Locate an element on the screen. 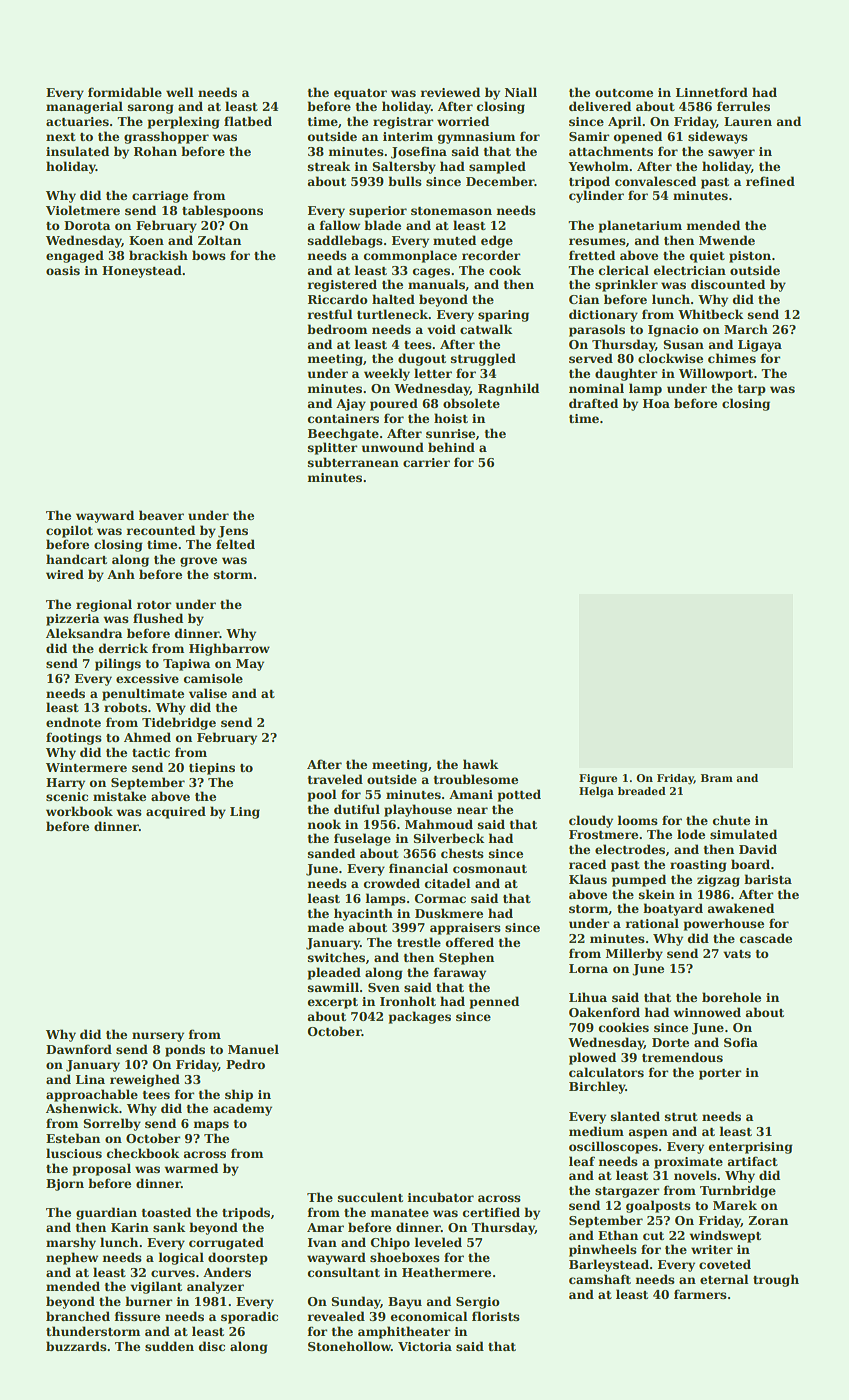 This screenshot has width=849, height=1400. Harry is located at coordinates (65, 784).
